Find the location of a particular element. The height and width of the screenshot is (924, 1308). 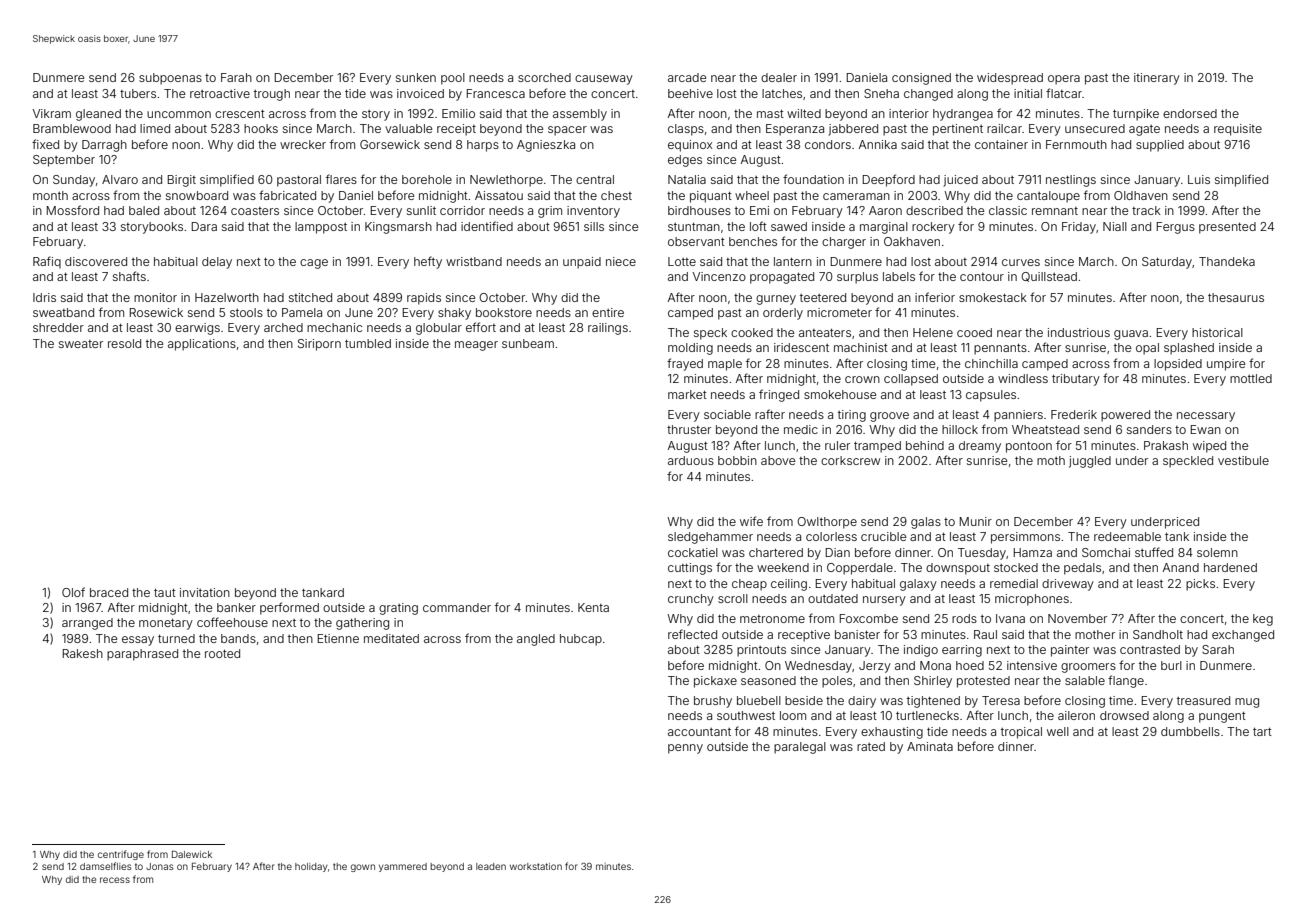

sunbeam is located at coordinates (528, 343).
